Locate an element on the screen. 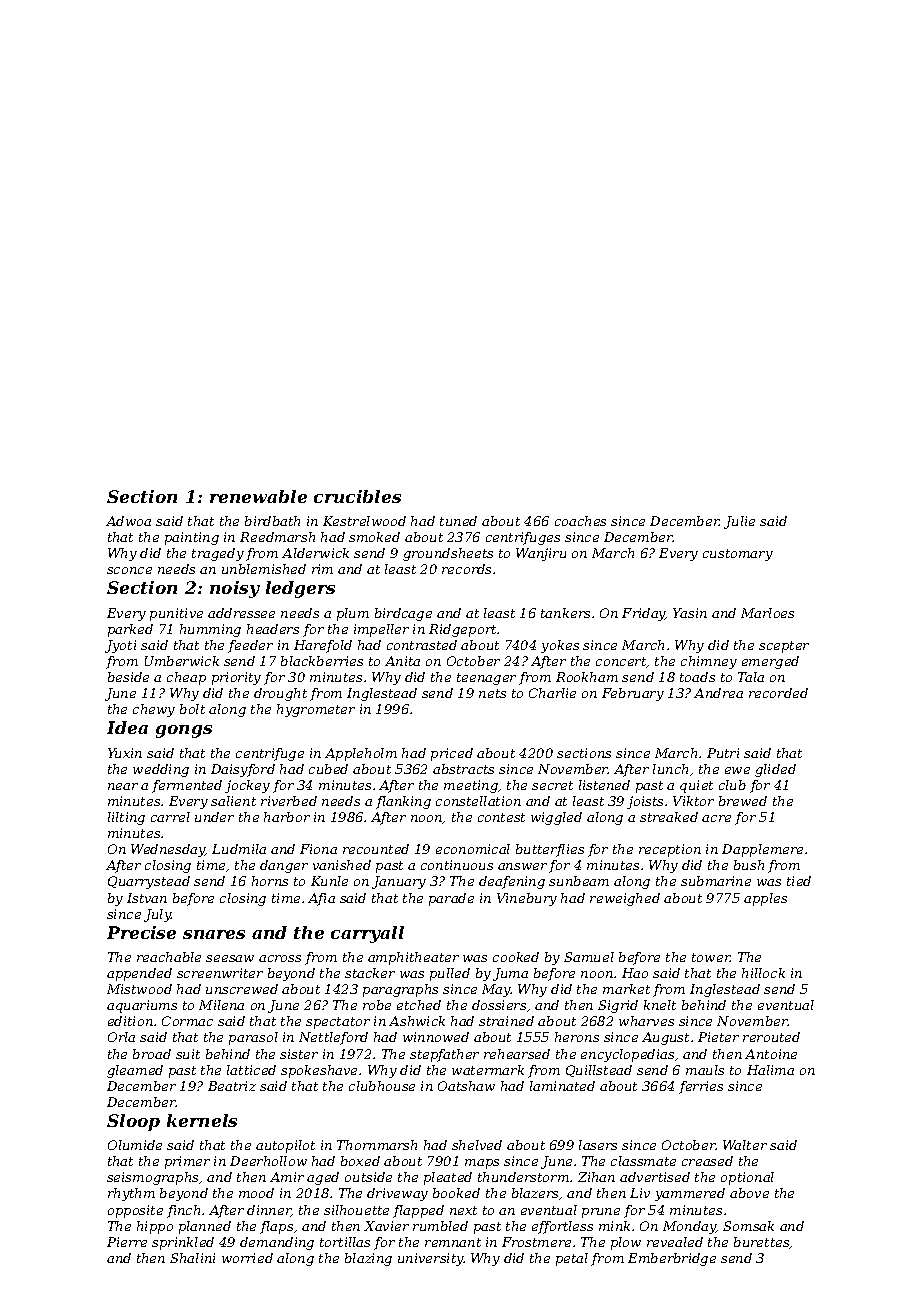  Walter is located at coordinates (745, 1145).
